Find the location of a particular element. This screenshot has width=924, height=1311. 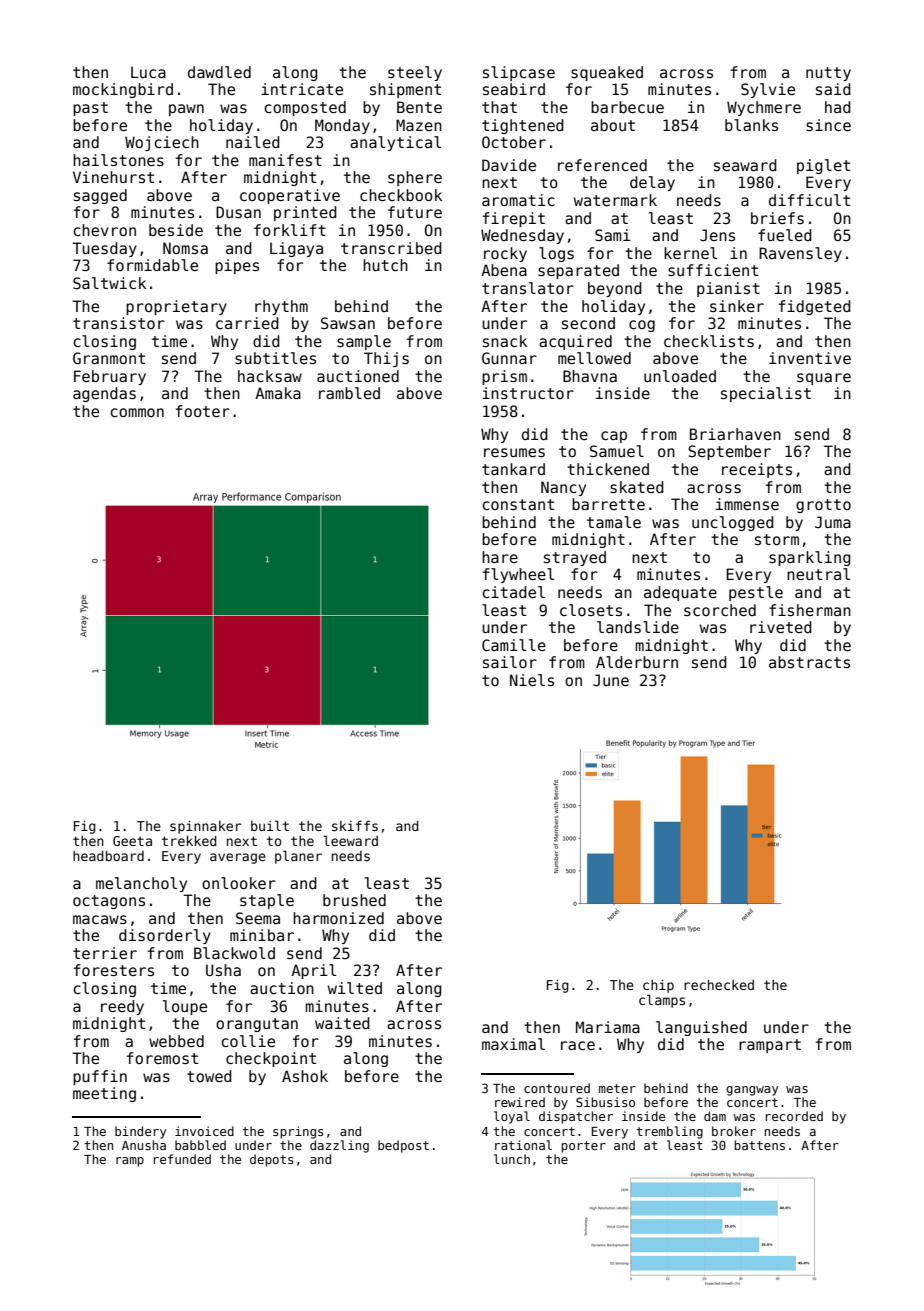

sample is located at coordinates (364, 342).
